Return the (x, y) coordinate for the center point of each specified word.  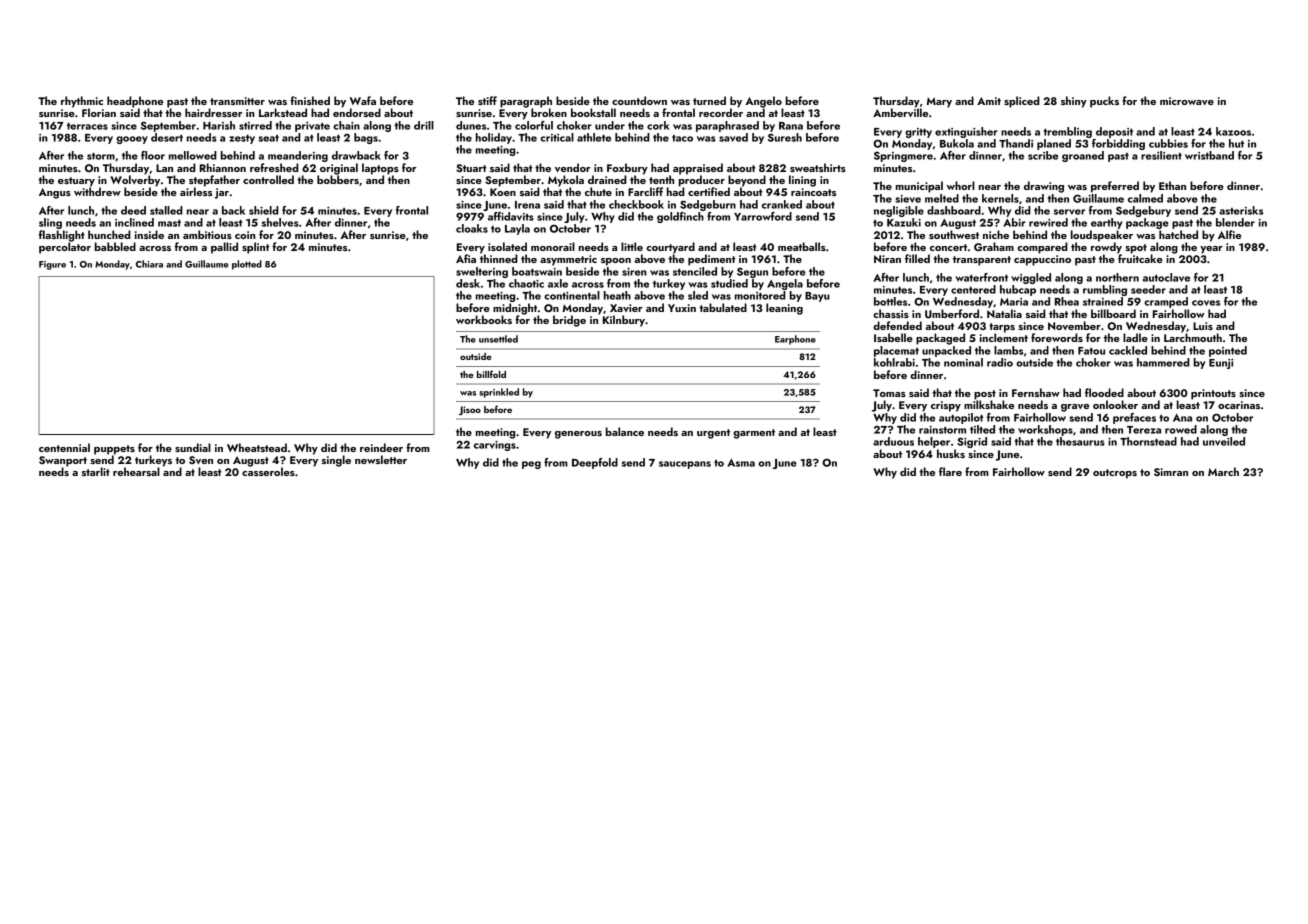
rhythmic (82, 102)
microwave (1187, 101)
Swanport (63, 461)
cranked (782, 204)
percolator (65, 248)
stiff (487, 100)
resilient (1161, 155)
